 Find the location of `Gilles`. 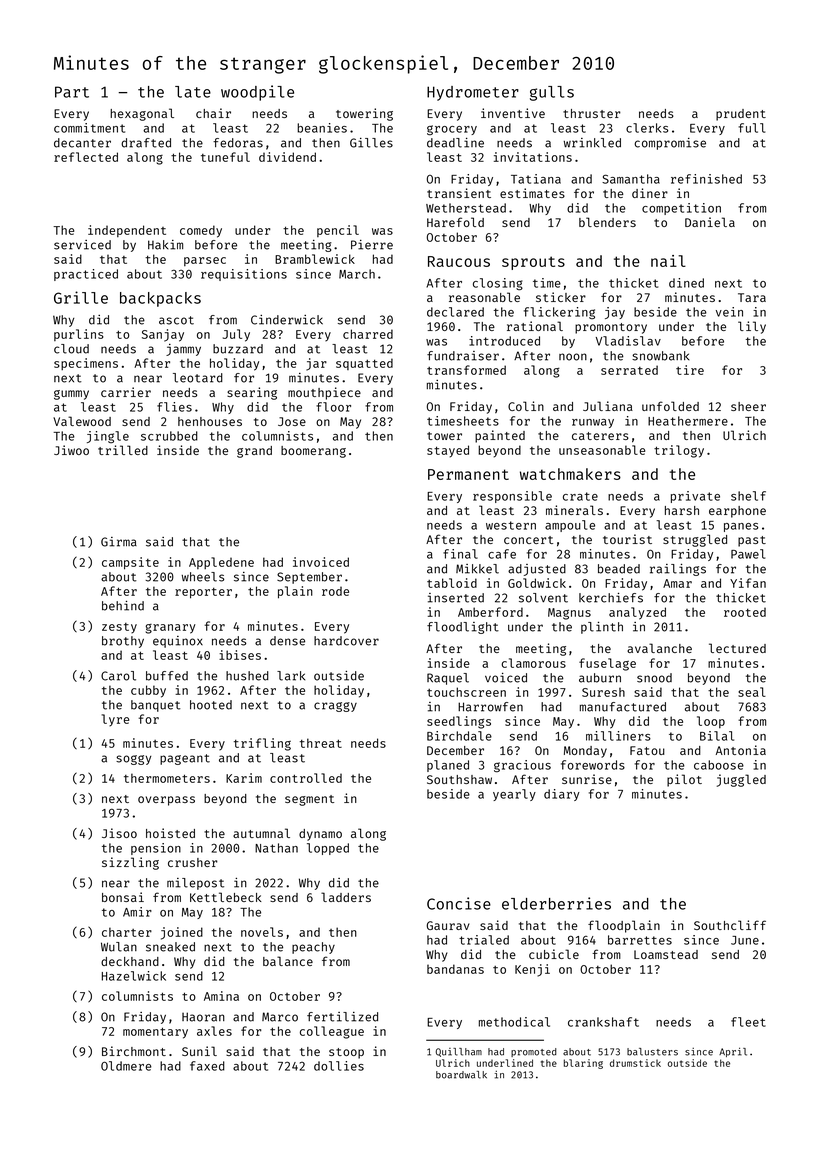

Gilles is located at coordinates (371, 143).
